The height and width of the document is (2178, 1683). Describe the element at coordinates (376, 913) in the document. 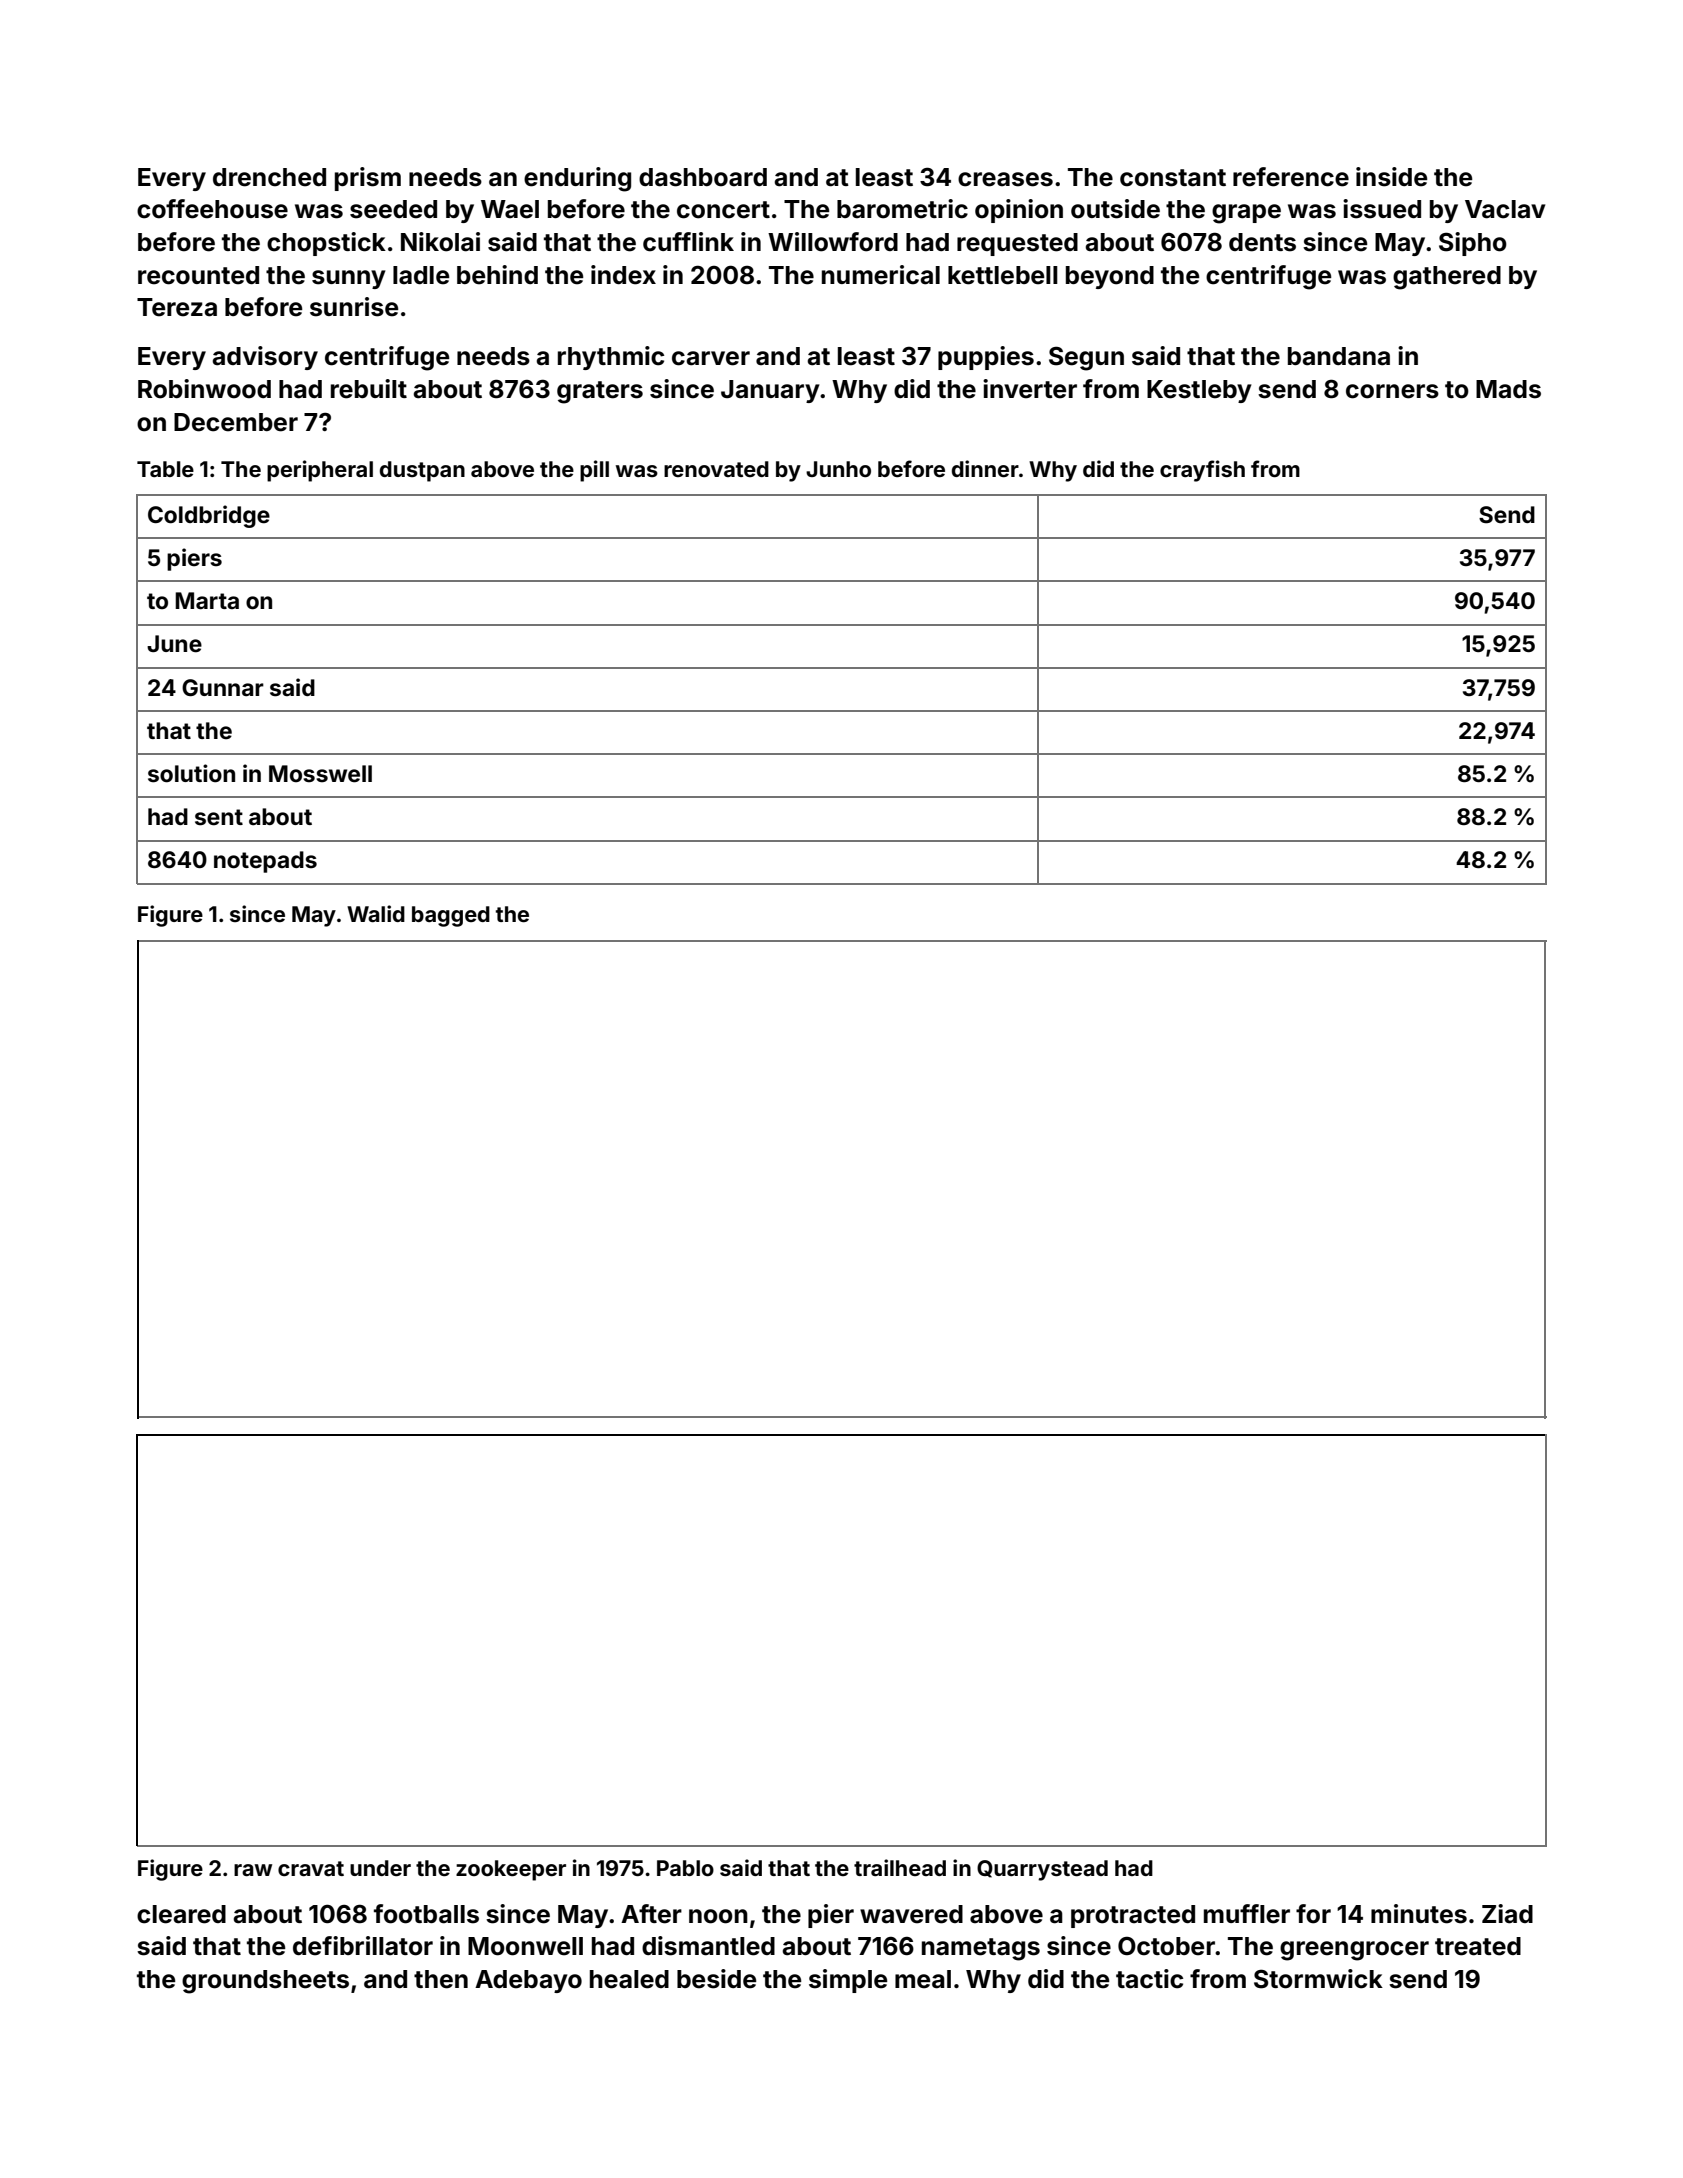

I see `Walid` at that location.
